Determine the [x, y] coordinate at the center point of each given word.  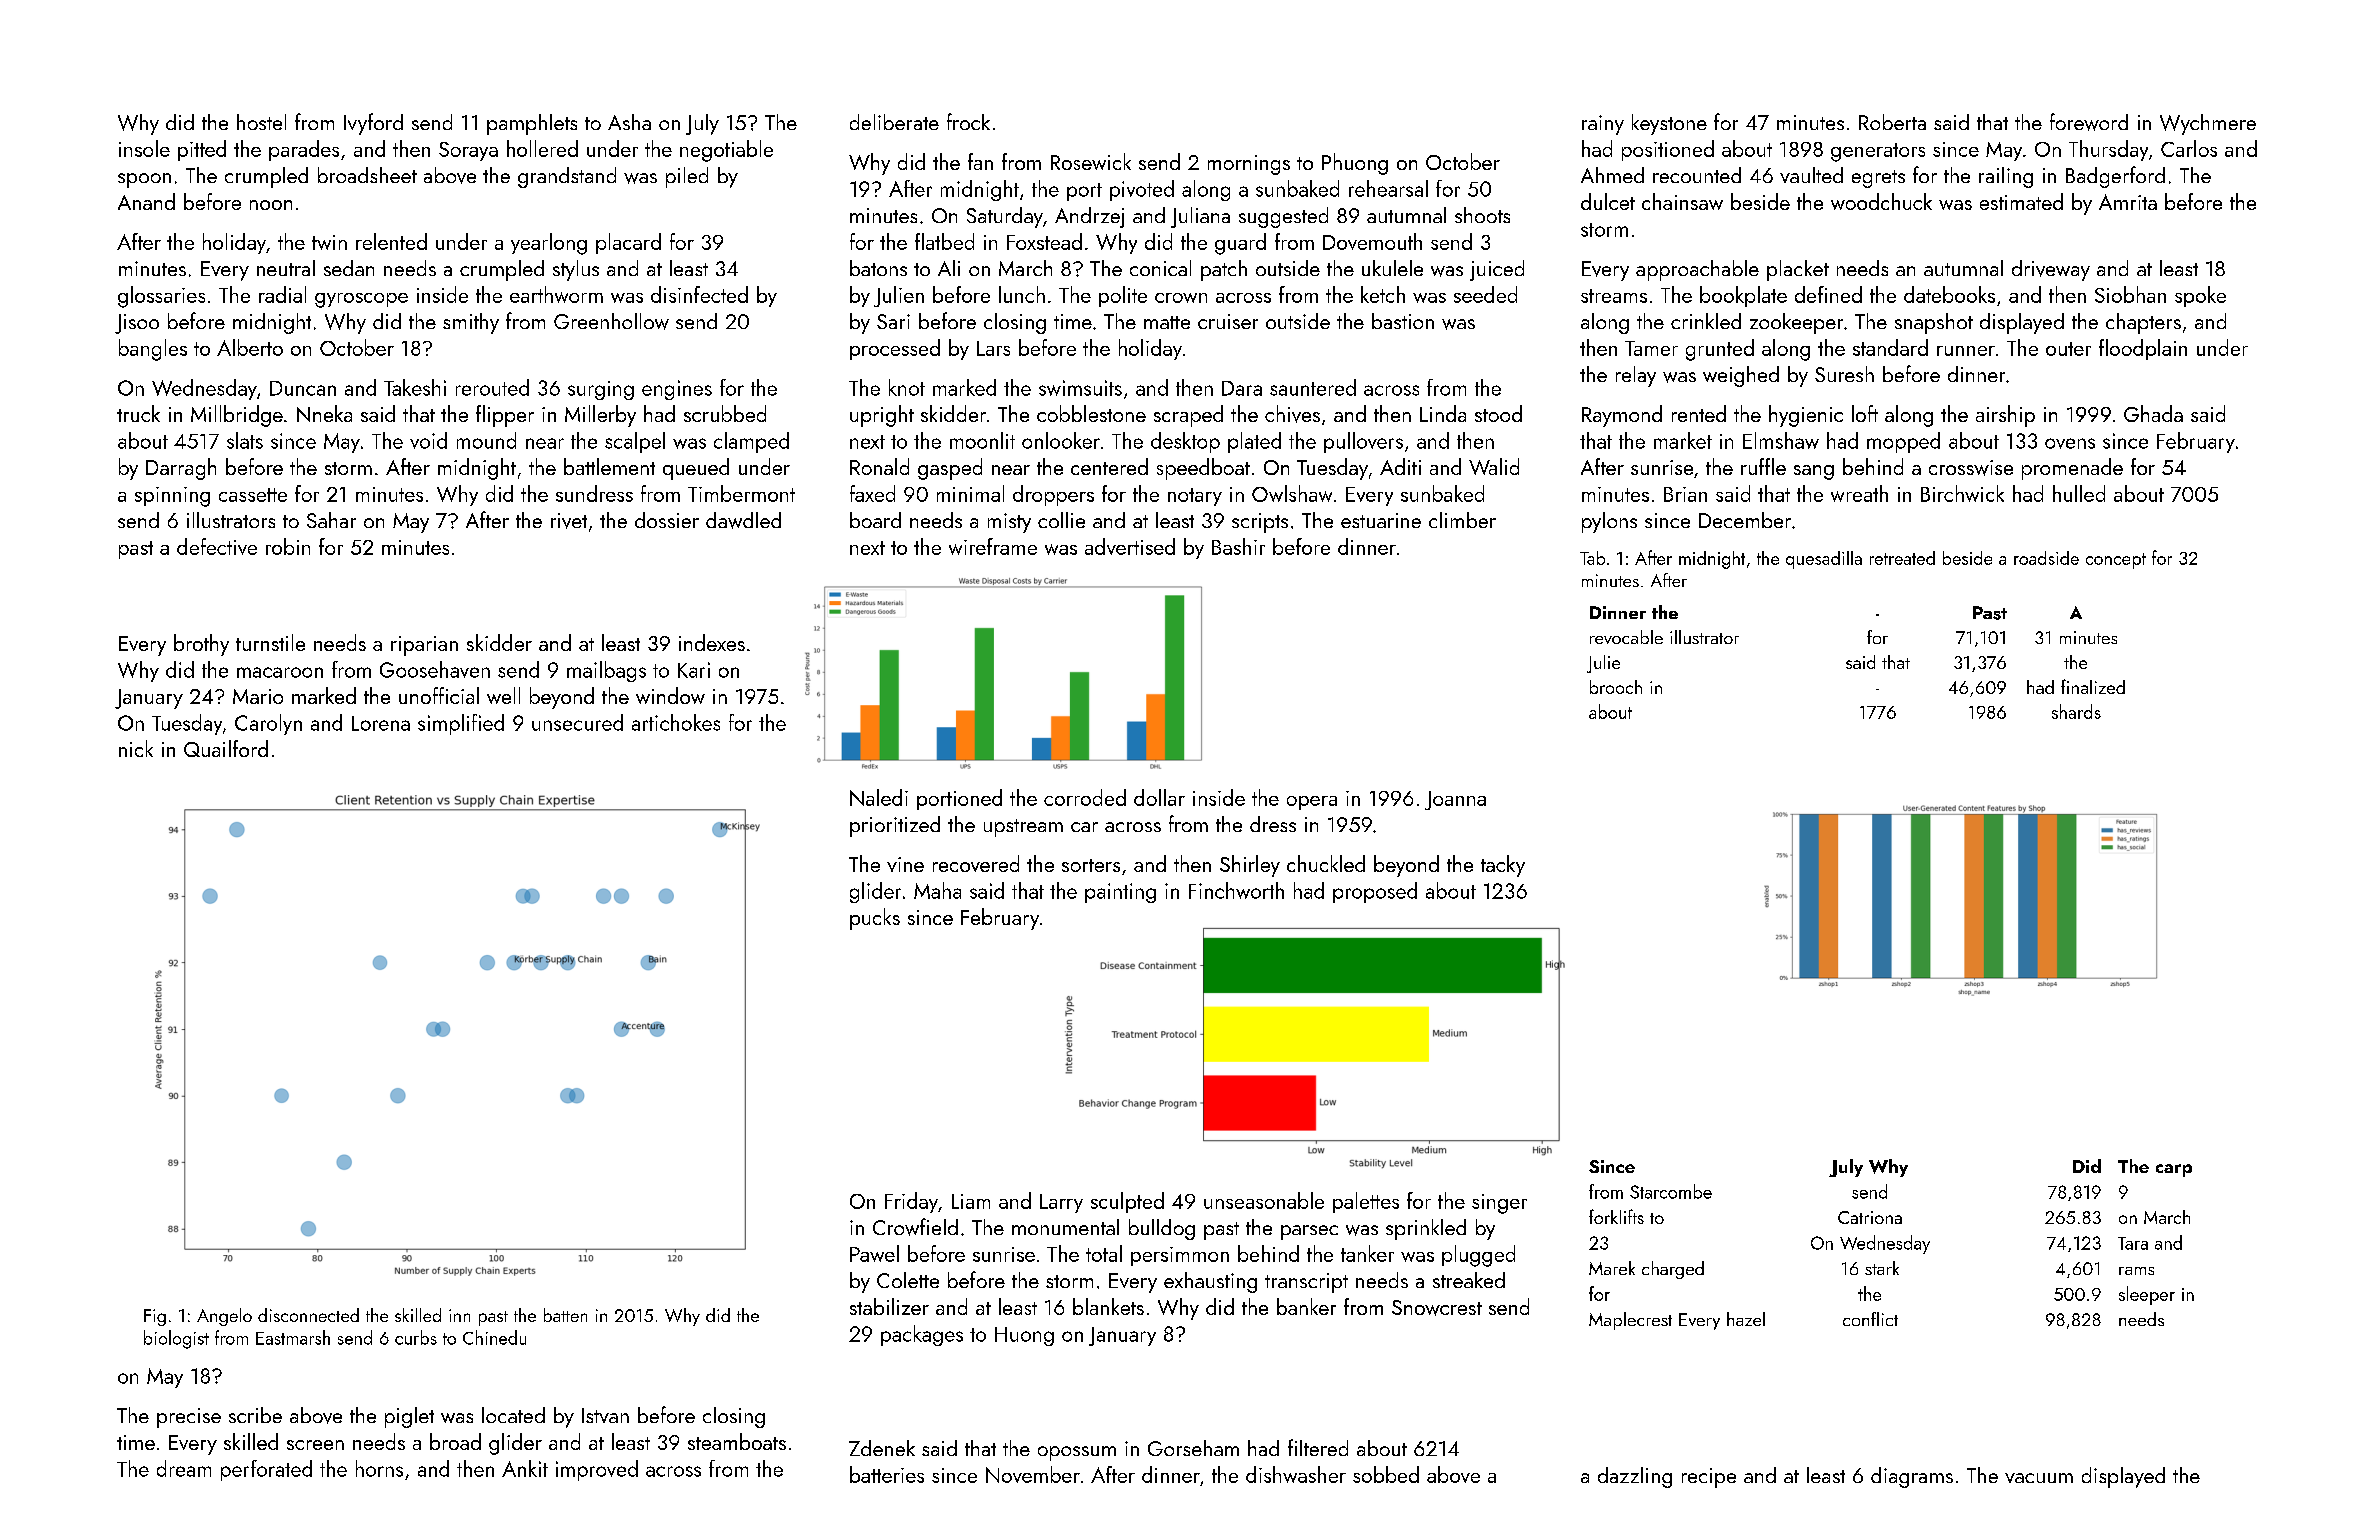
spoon [144, 180]
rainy [1603, 125]
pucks [875, 919]
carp [2174, 1170]
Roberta [1892, 122]
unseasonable [1264, 1200]
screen [315, 1445]
